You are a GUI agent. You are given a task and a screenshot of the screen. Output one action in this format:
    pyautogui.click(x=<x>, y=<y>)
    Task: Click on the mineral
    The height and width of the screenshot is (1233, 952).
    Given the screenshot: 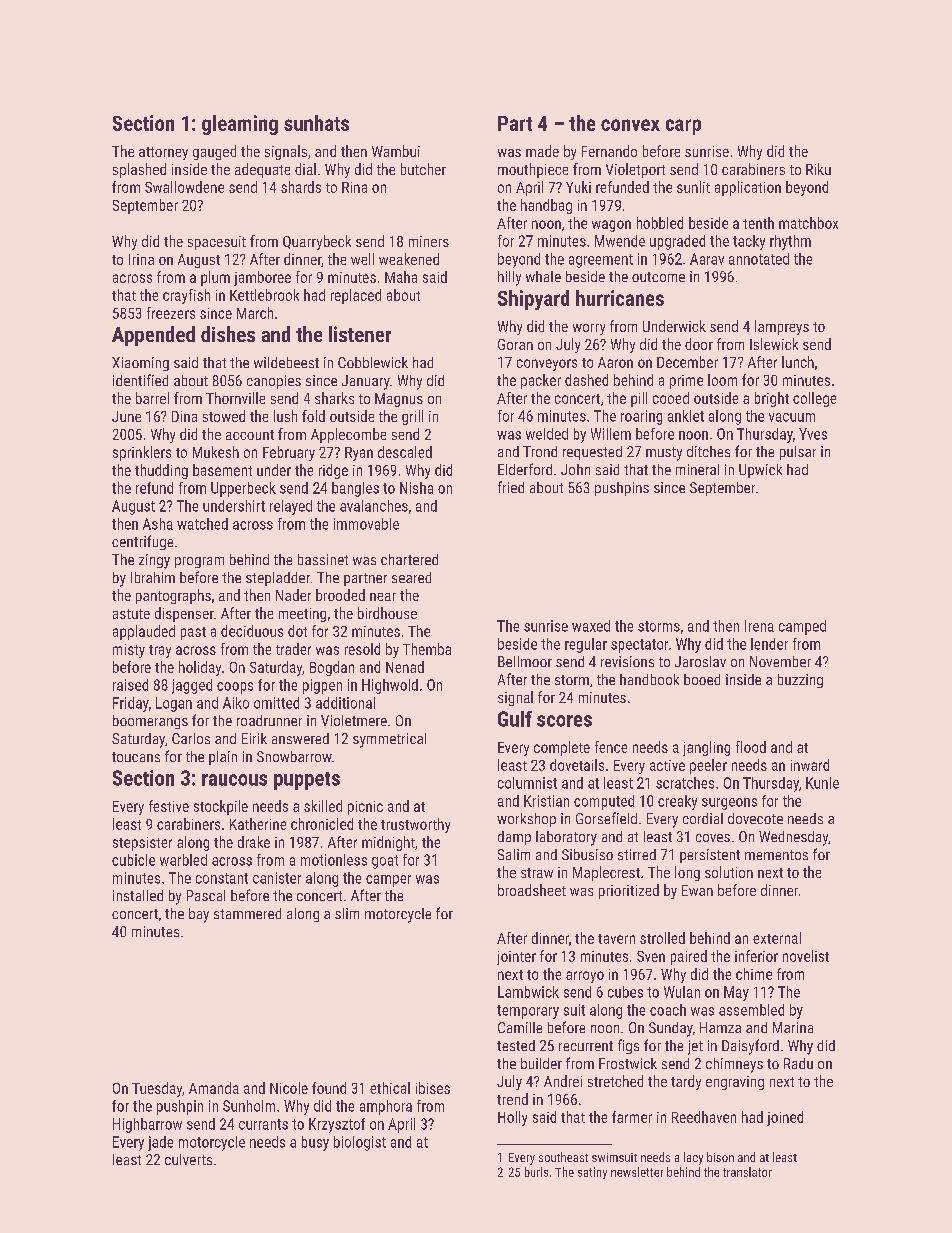 What is the action you would take?
    pyautogui.click(x=697, y=469)
